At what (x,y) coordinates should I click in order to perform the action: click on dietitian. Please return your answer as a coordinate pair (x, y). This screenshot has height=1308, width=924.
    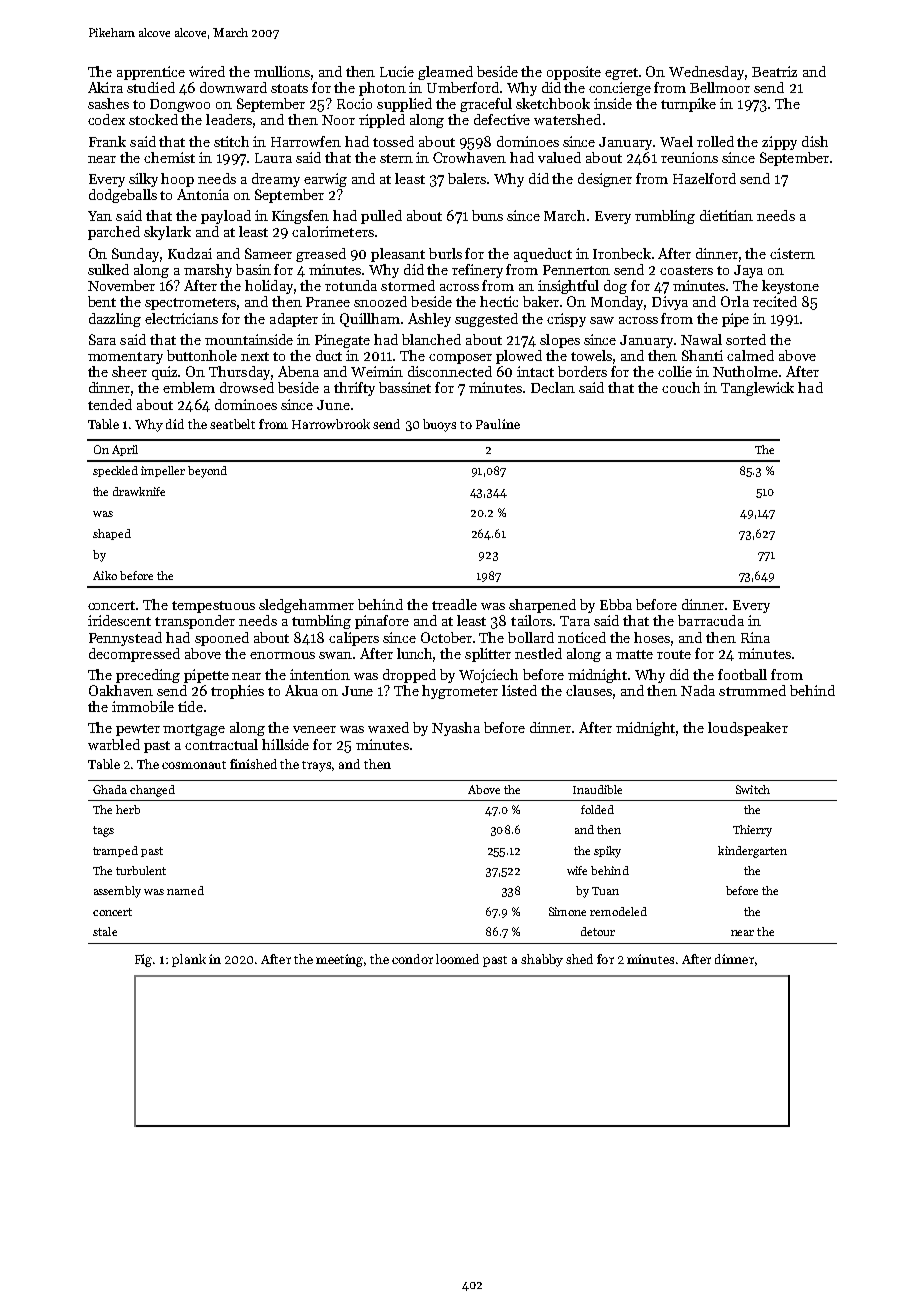
    Looking at the image, I should click on (726, 215).
